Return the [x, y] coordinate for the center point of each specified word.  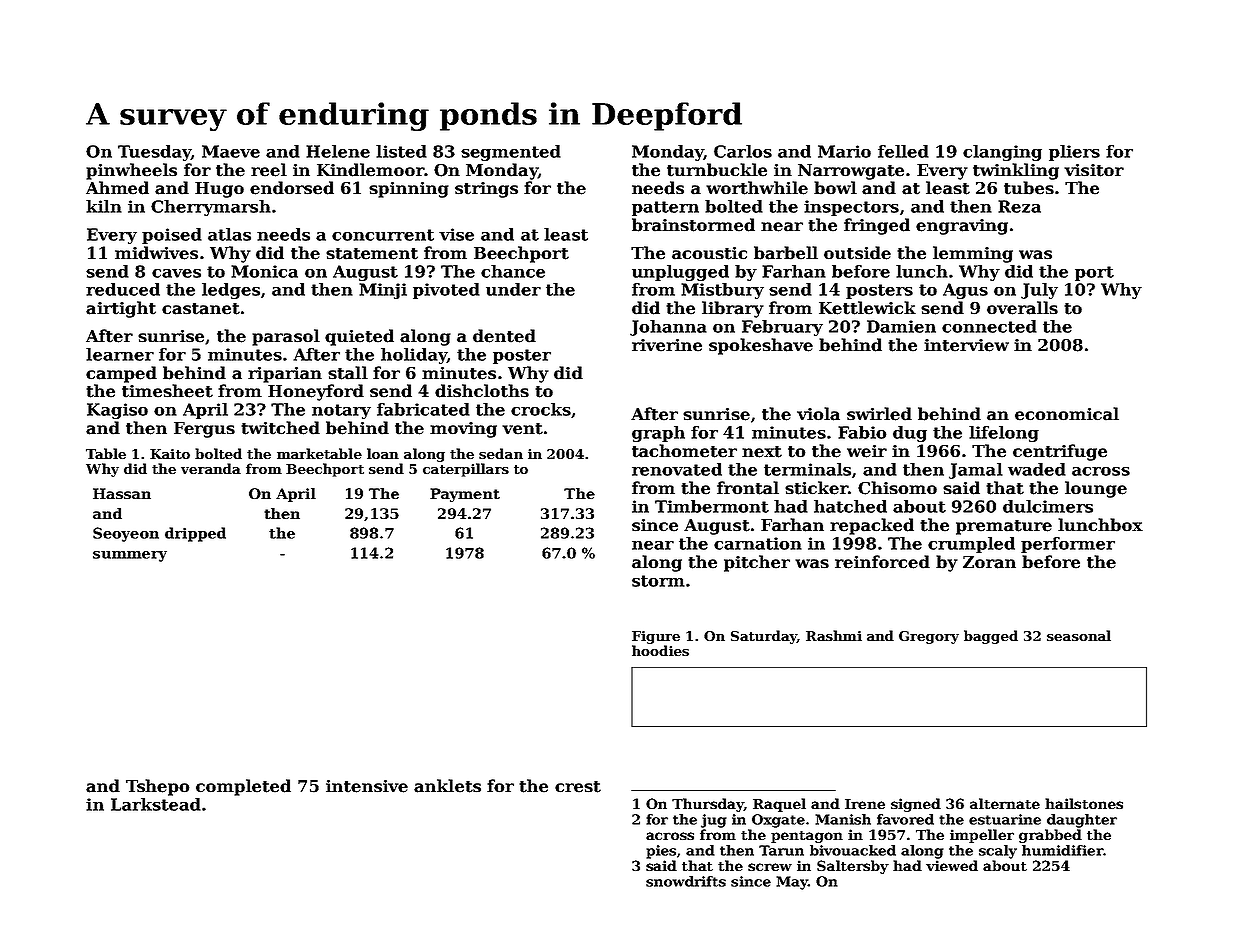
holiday [414, 356]
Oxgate [778, 821]
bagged [991, 637]
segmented [511, 153]
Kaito [170, 454]
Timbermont [712, 506]
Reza [1019, 206]
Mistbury [722, 291]
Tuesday [154, 153]
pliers [1074, 153]
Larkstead [156, 804]
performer [1068, 545]
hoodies [660, 650]
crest [578, 787]
